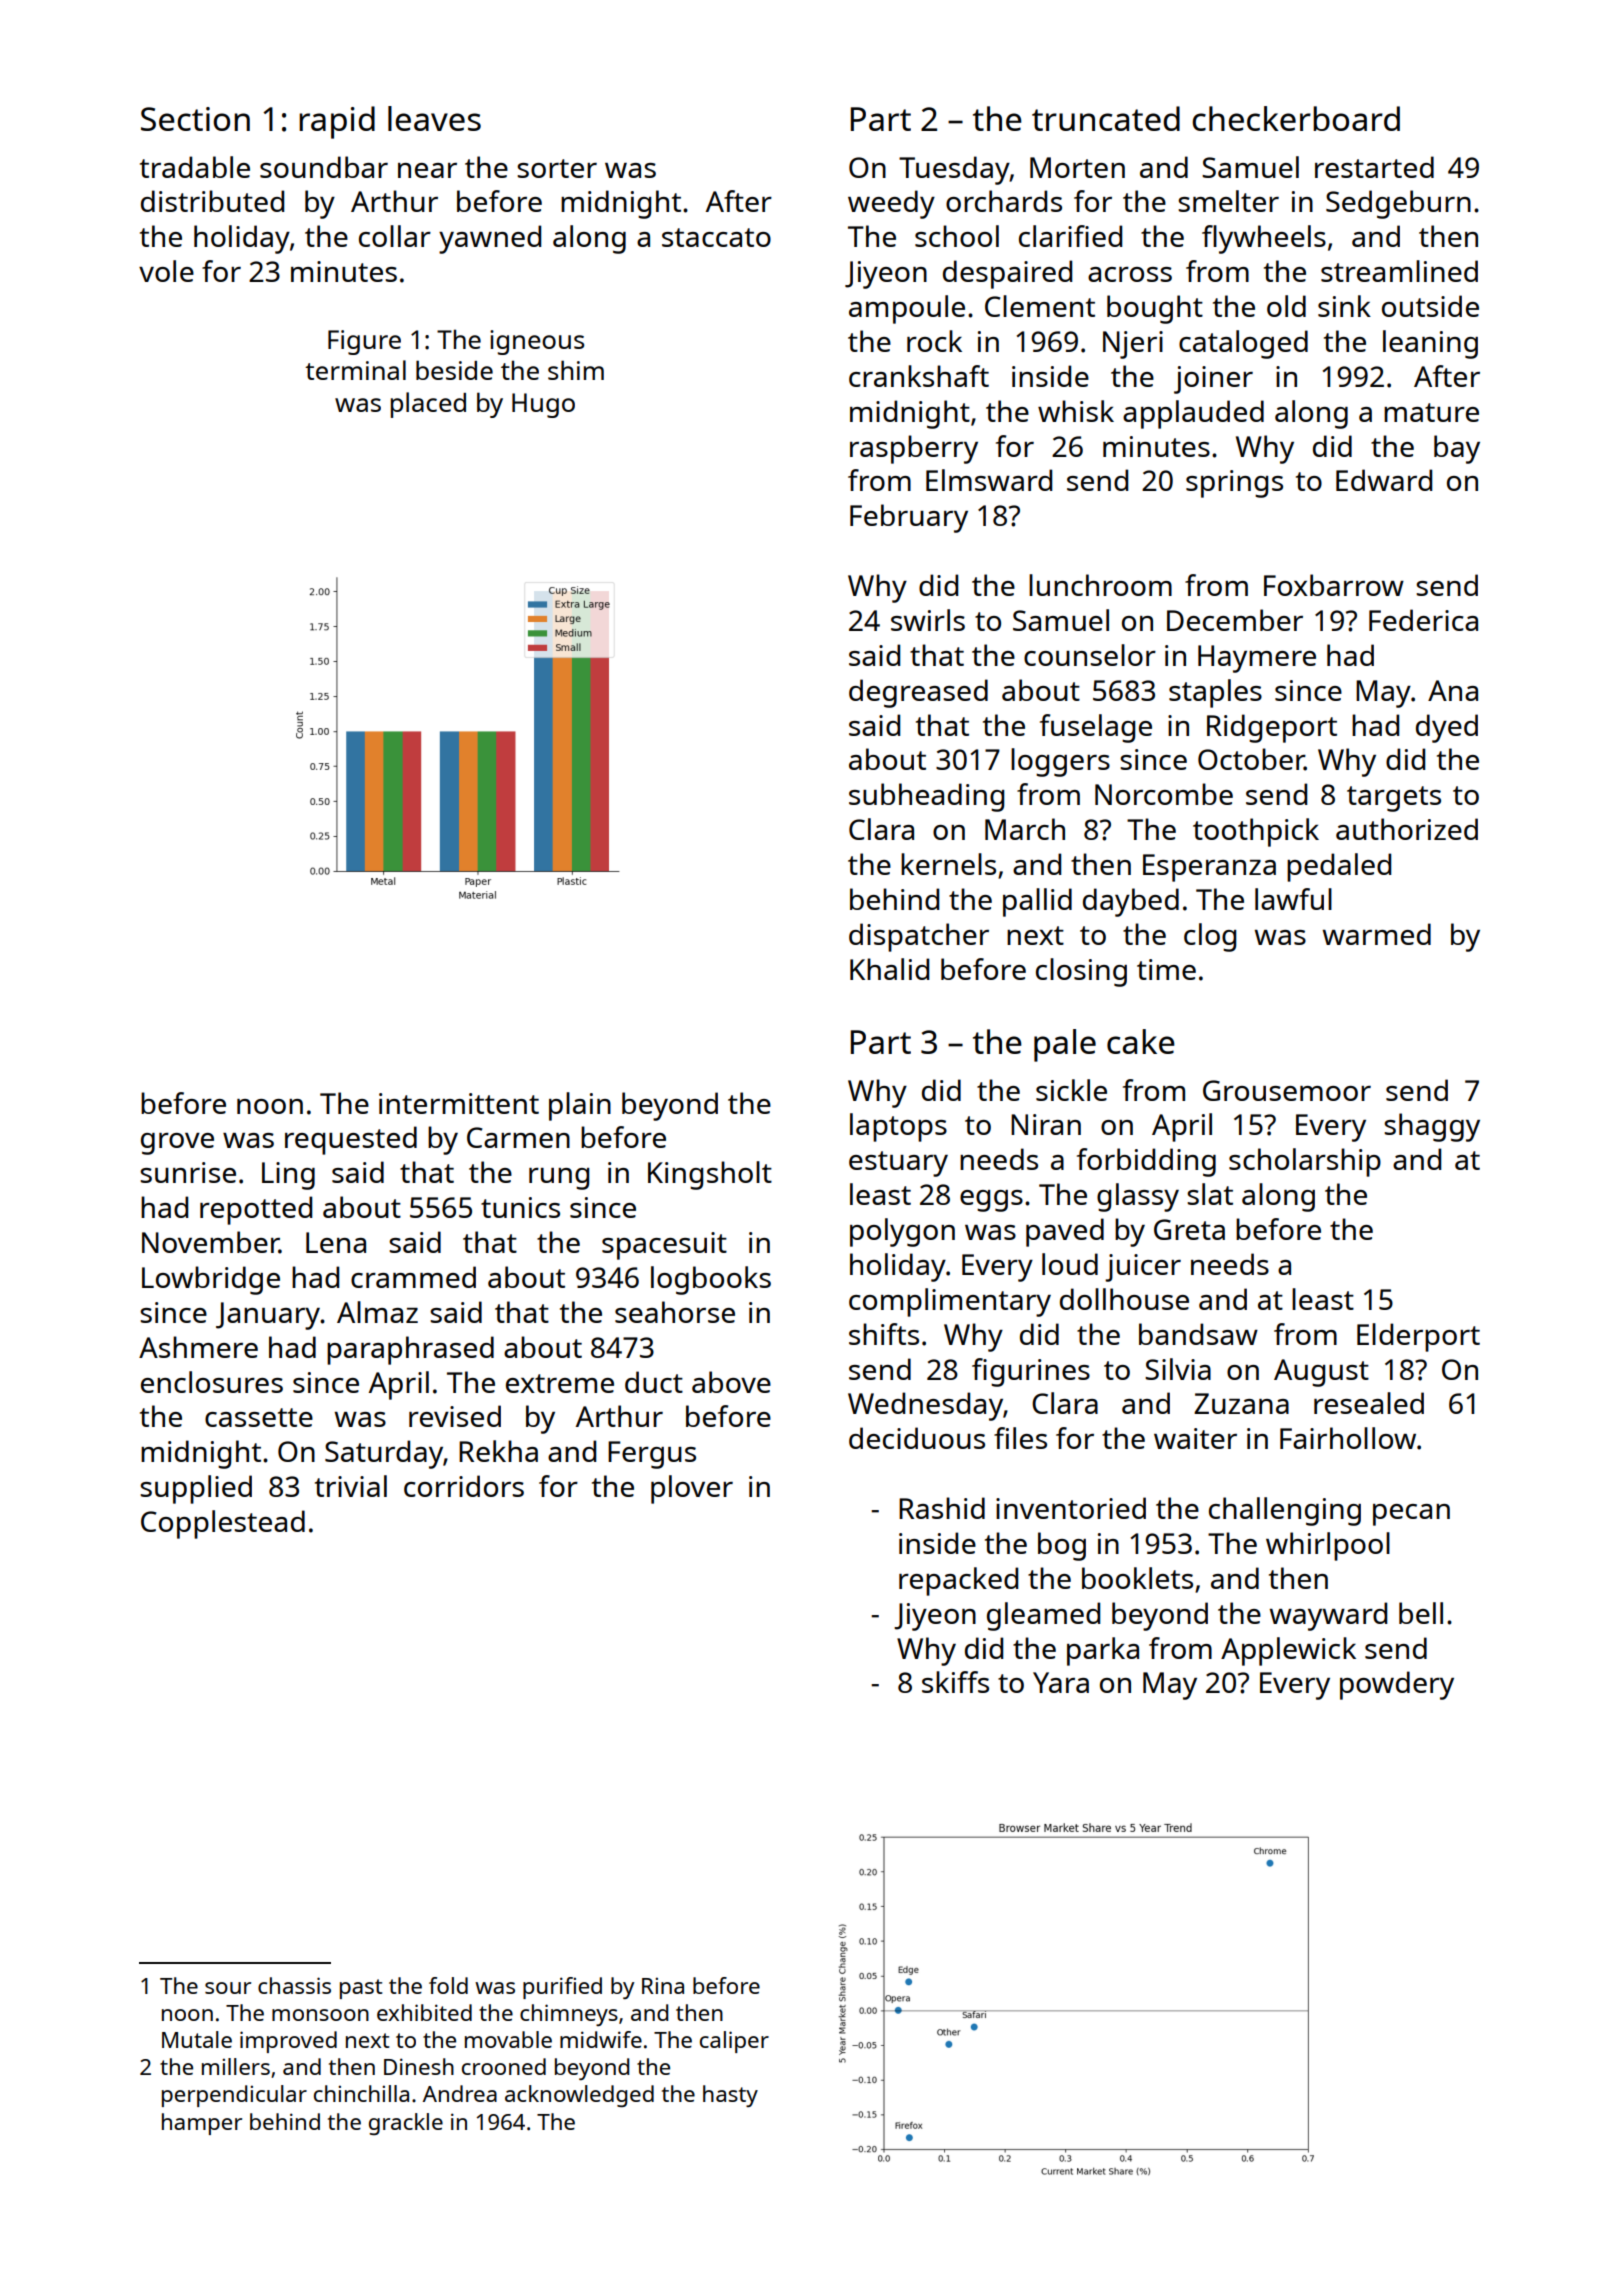 This screenshot has height=2292, width=1620. Describe the element at coordinates (730, 2096) in the screenshot. I see `hasty` at that location.
